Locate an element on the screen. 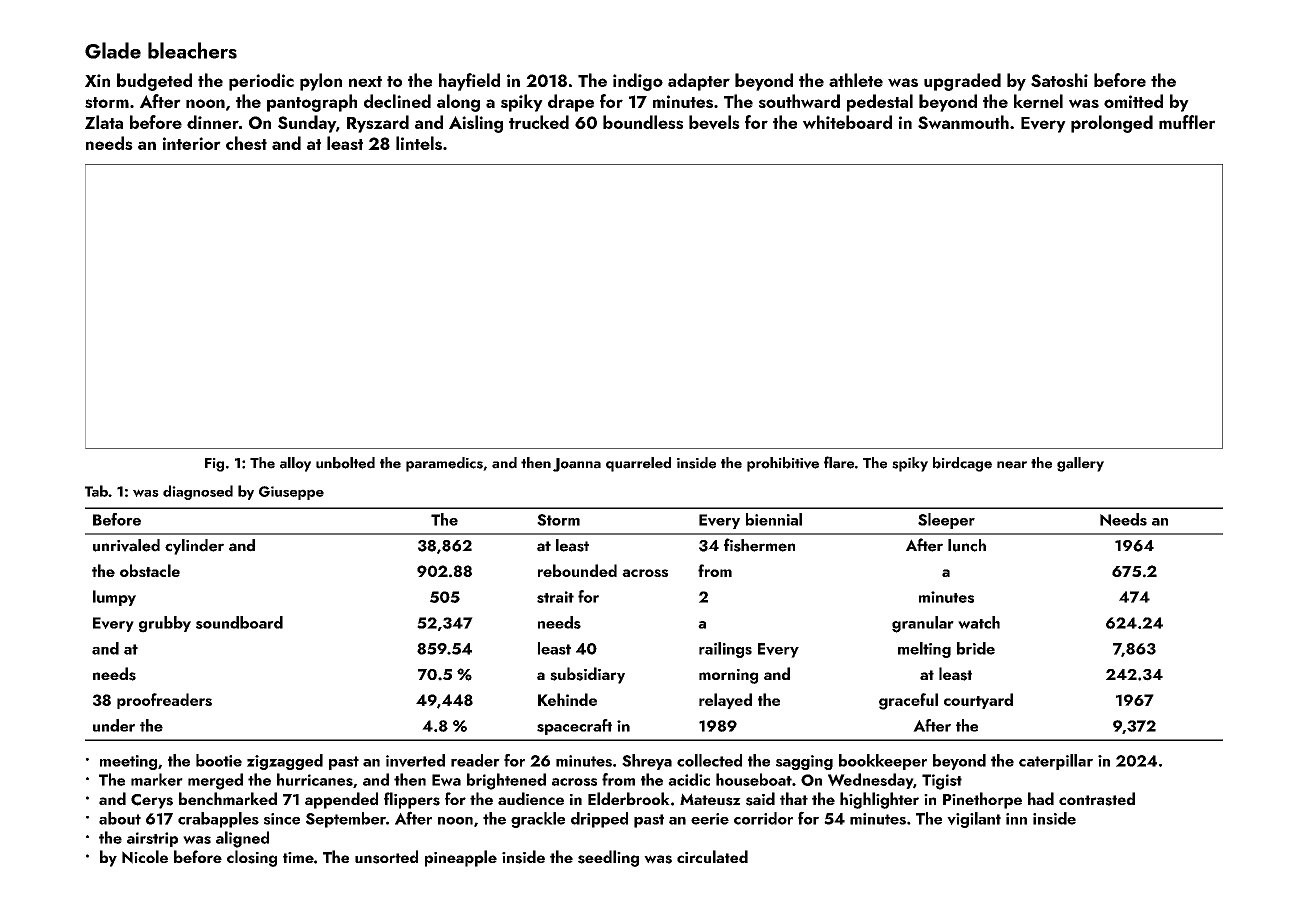 This screenshot has width=1308, height=924. appended is located at coordinates (341, 800).
